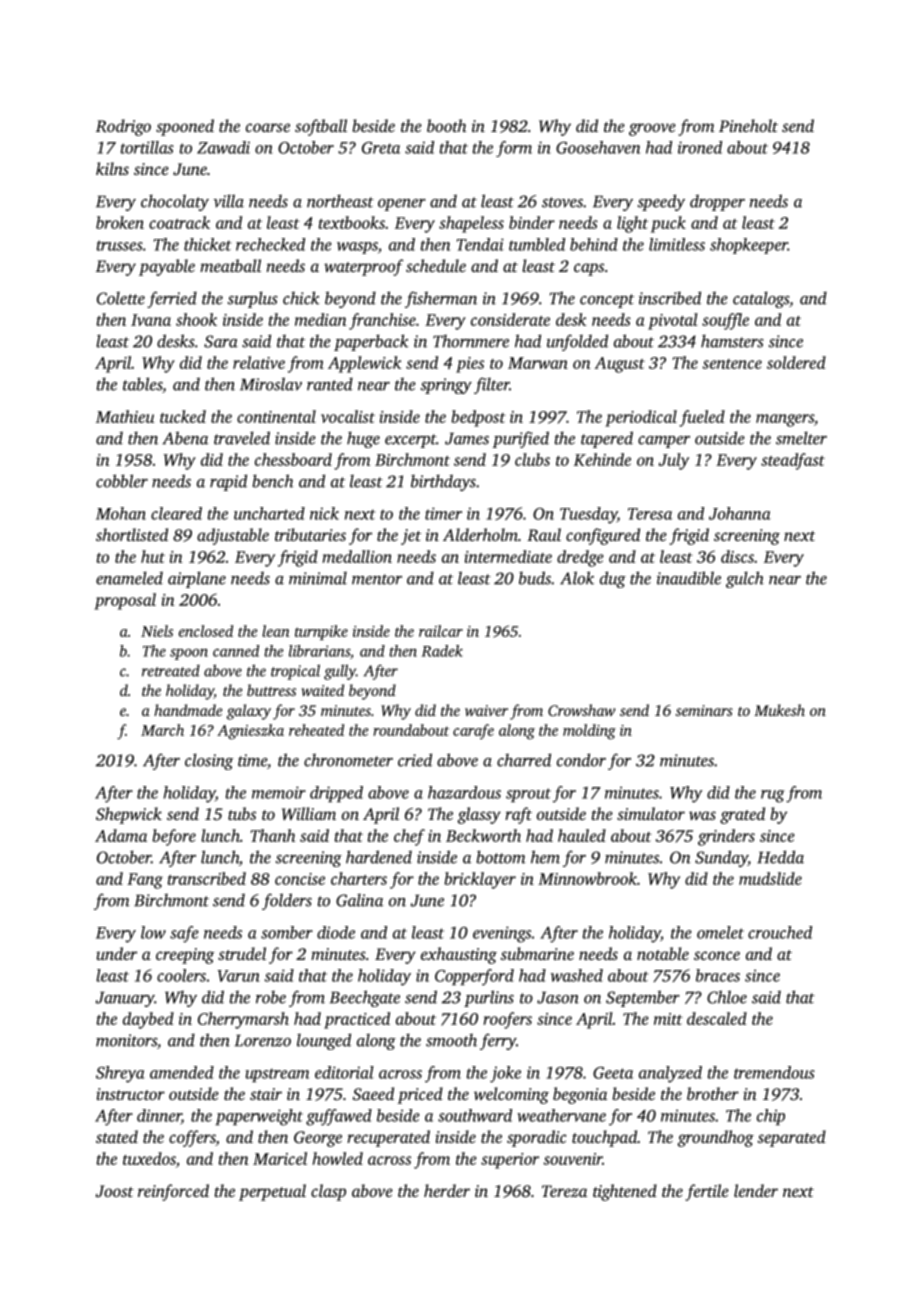  Describe the element at coordinates (717, 202) in the image. I see `dropper` at that location.
